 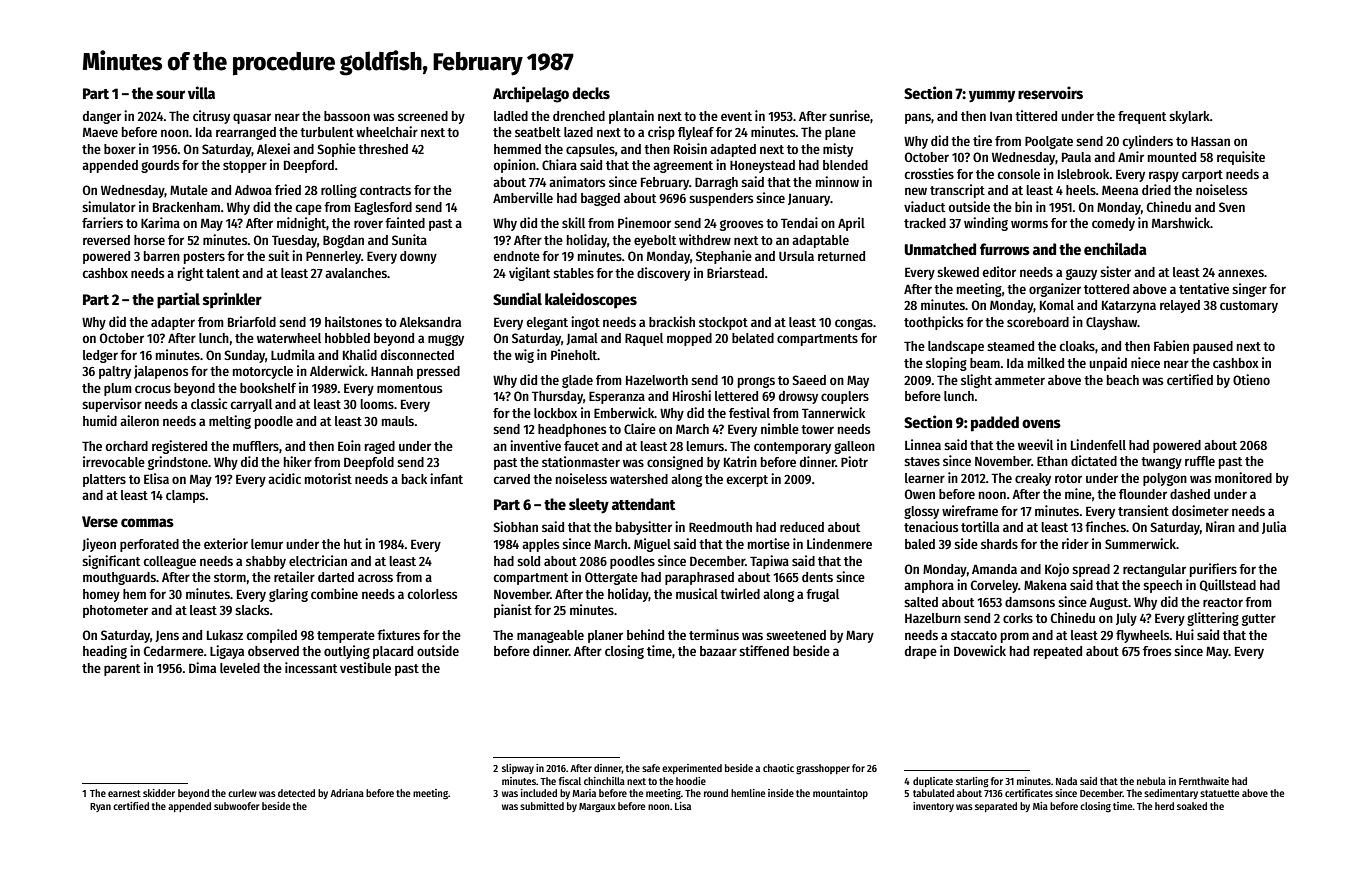 What do you see at coordinates (347, 793) in the screenshot?
I see `Adriana` at bounding box center [347, 793].
